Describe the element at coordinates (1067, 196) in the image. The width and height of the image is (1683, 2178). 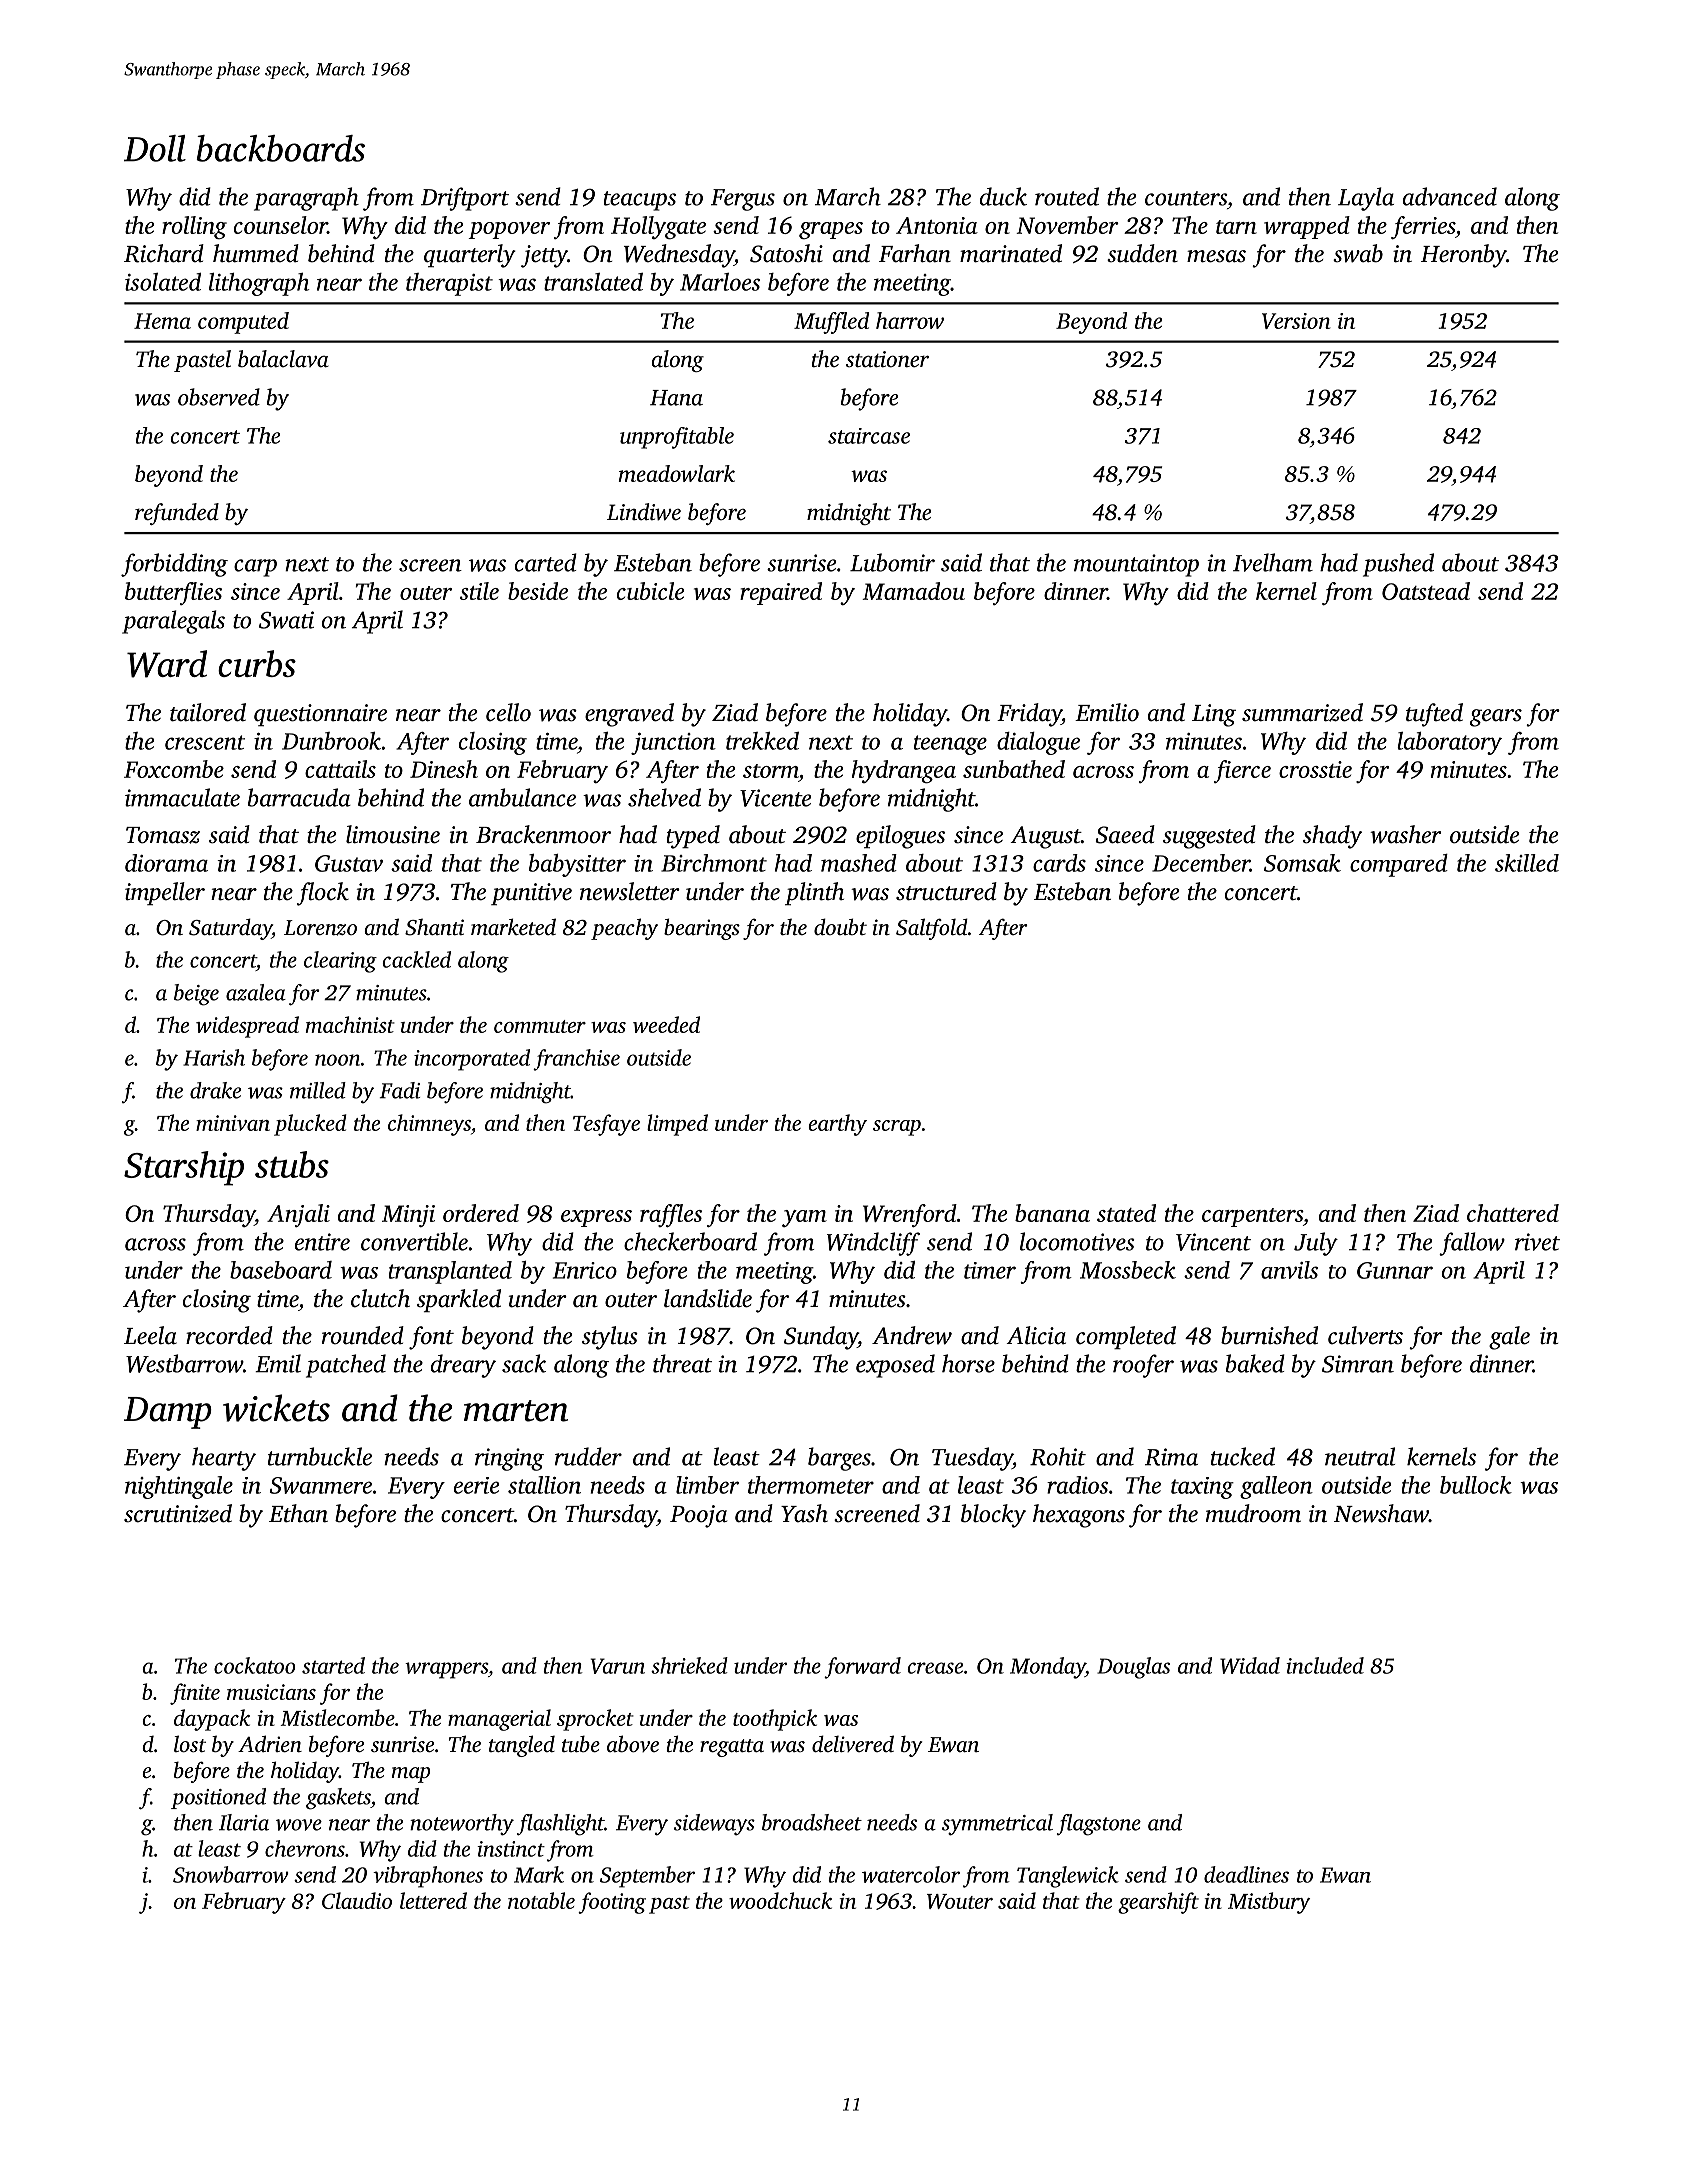
I see `routed` at that location.
